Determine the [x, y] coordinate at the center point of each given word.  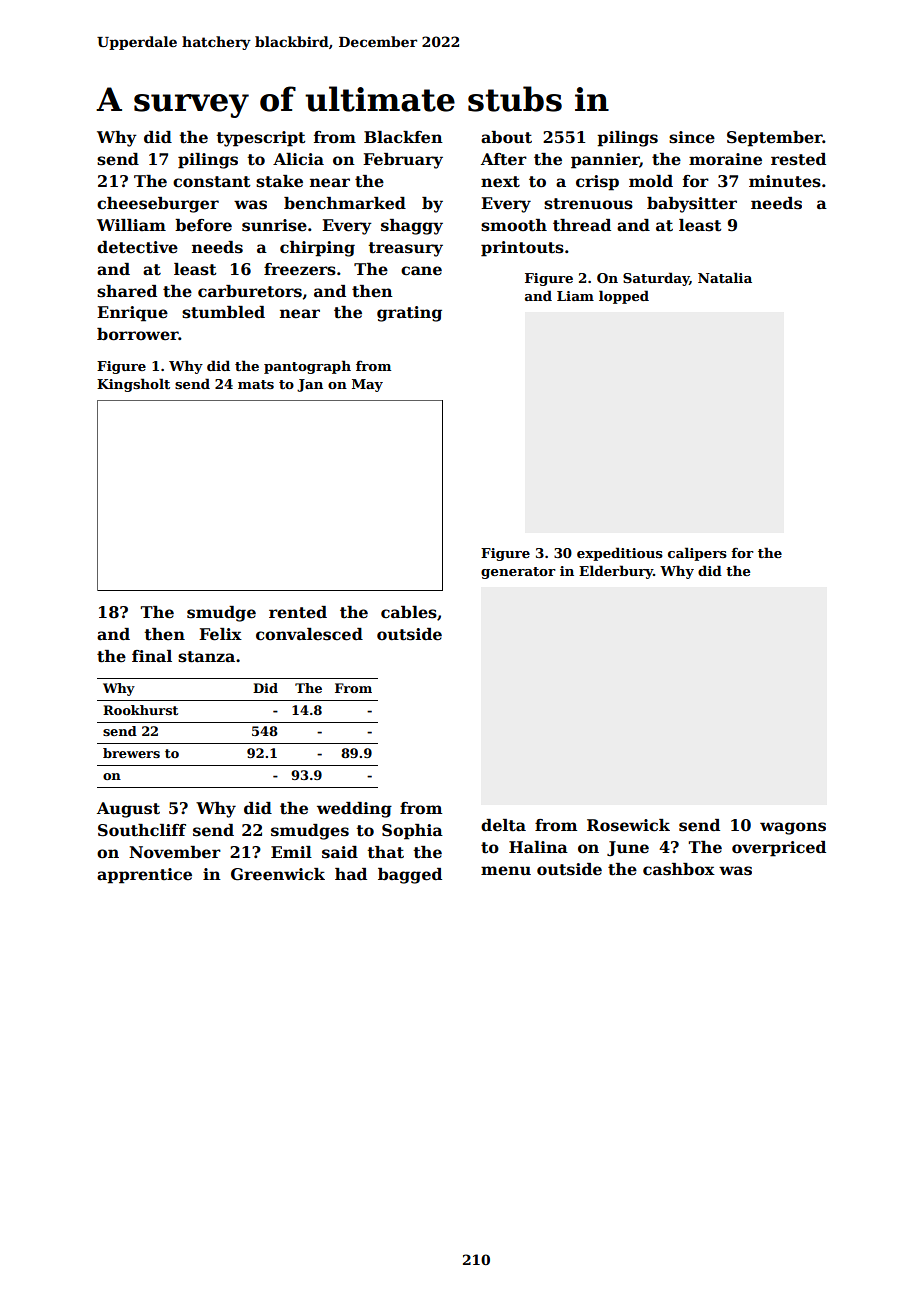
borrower [138, 334]
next [500, 182]
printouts [522, 249]
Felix [220, 634]
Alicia [298, 159]
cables [409, 612]
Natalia [725, 277]
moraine [725, 159]
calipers [697, 554]
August [128, 810]
